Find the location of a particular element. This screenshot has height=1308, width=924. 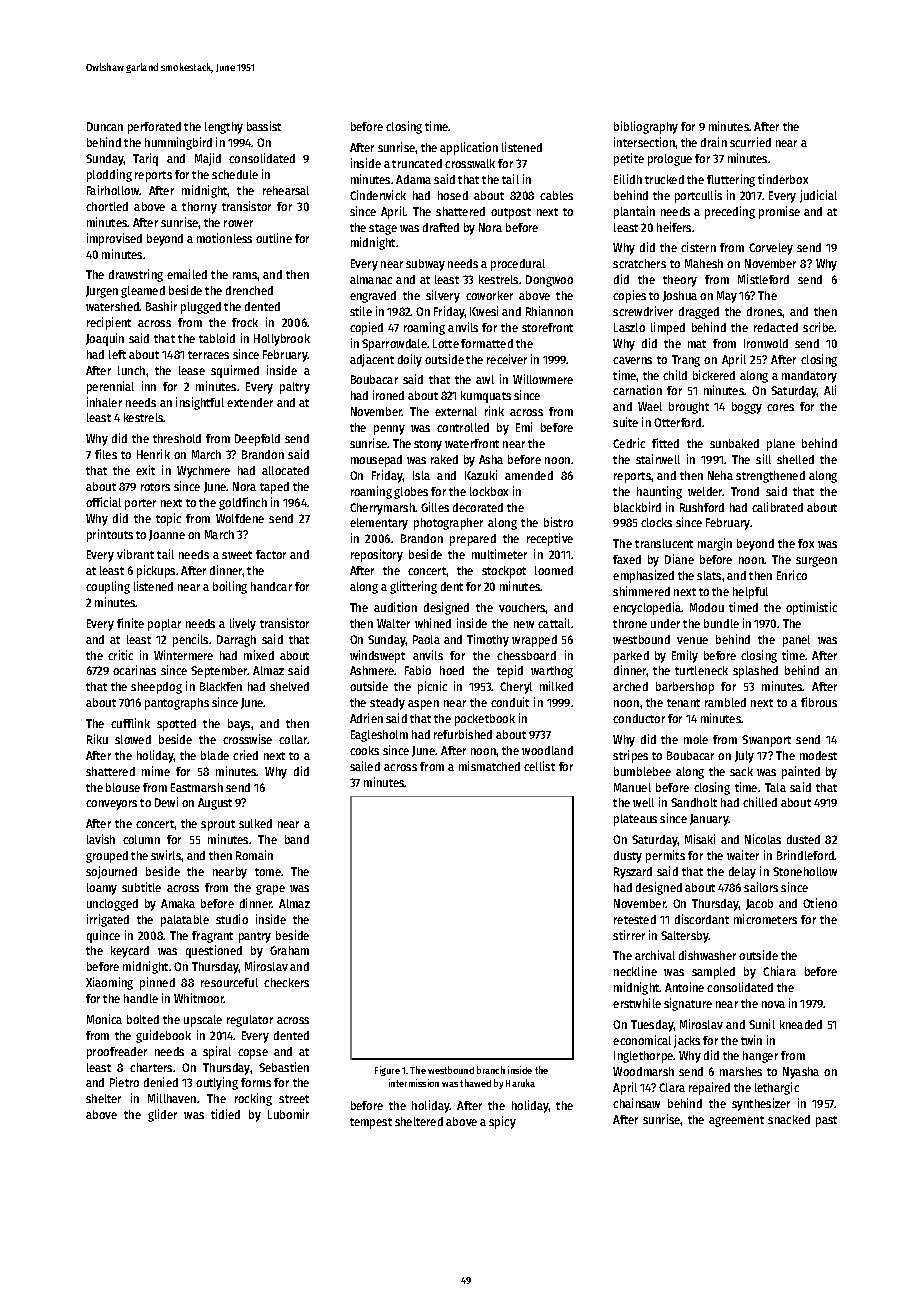

Duncan is located at coordinates (105, 126).
